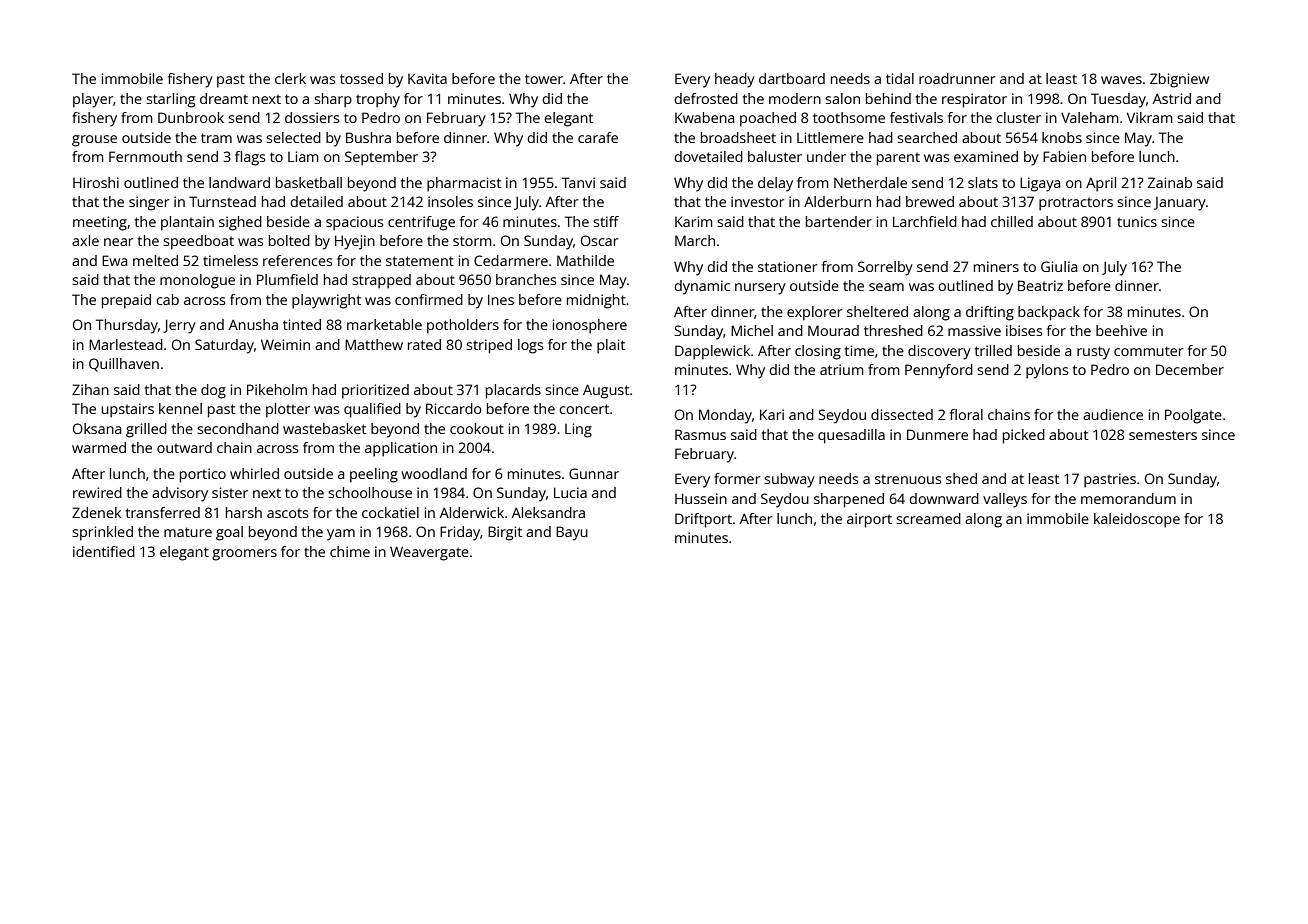 This screenshot has width=1308, height=924. Describe the element at coordinates (114, 260) in the screenshot. I see `Ewa` at that location.
